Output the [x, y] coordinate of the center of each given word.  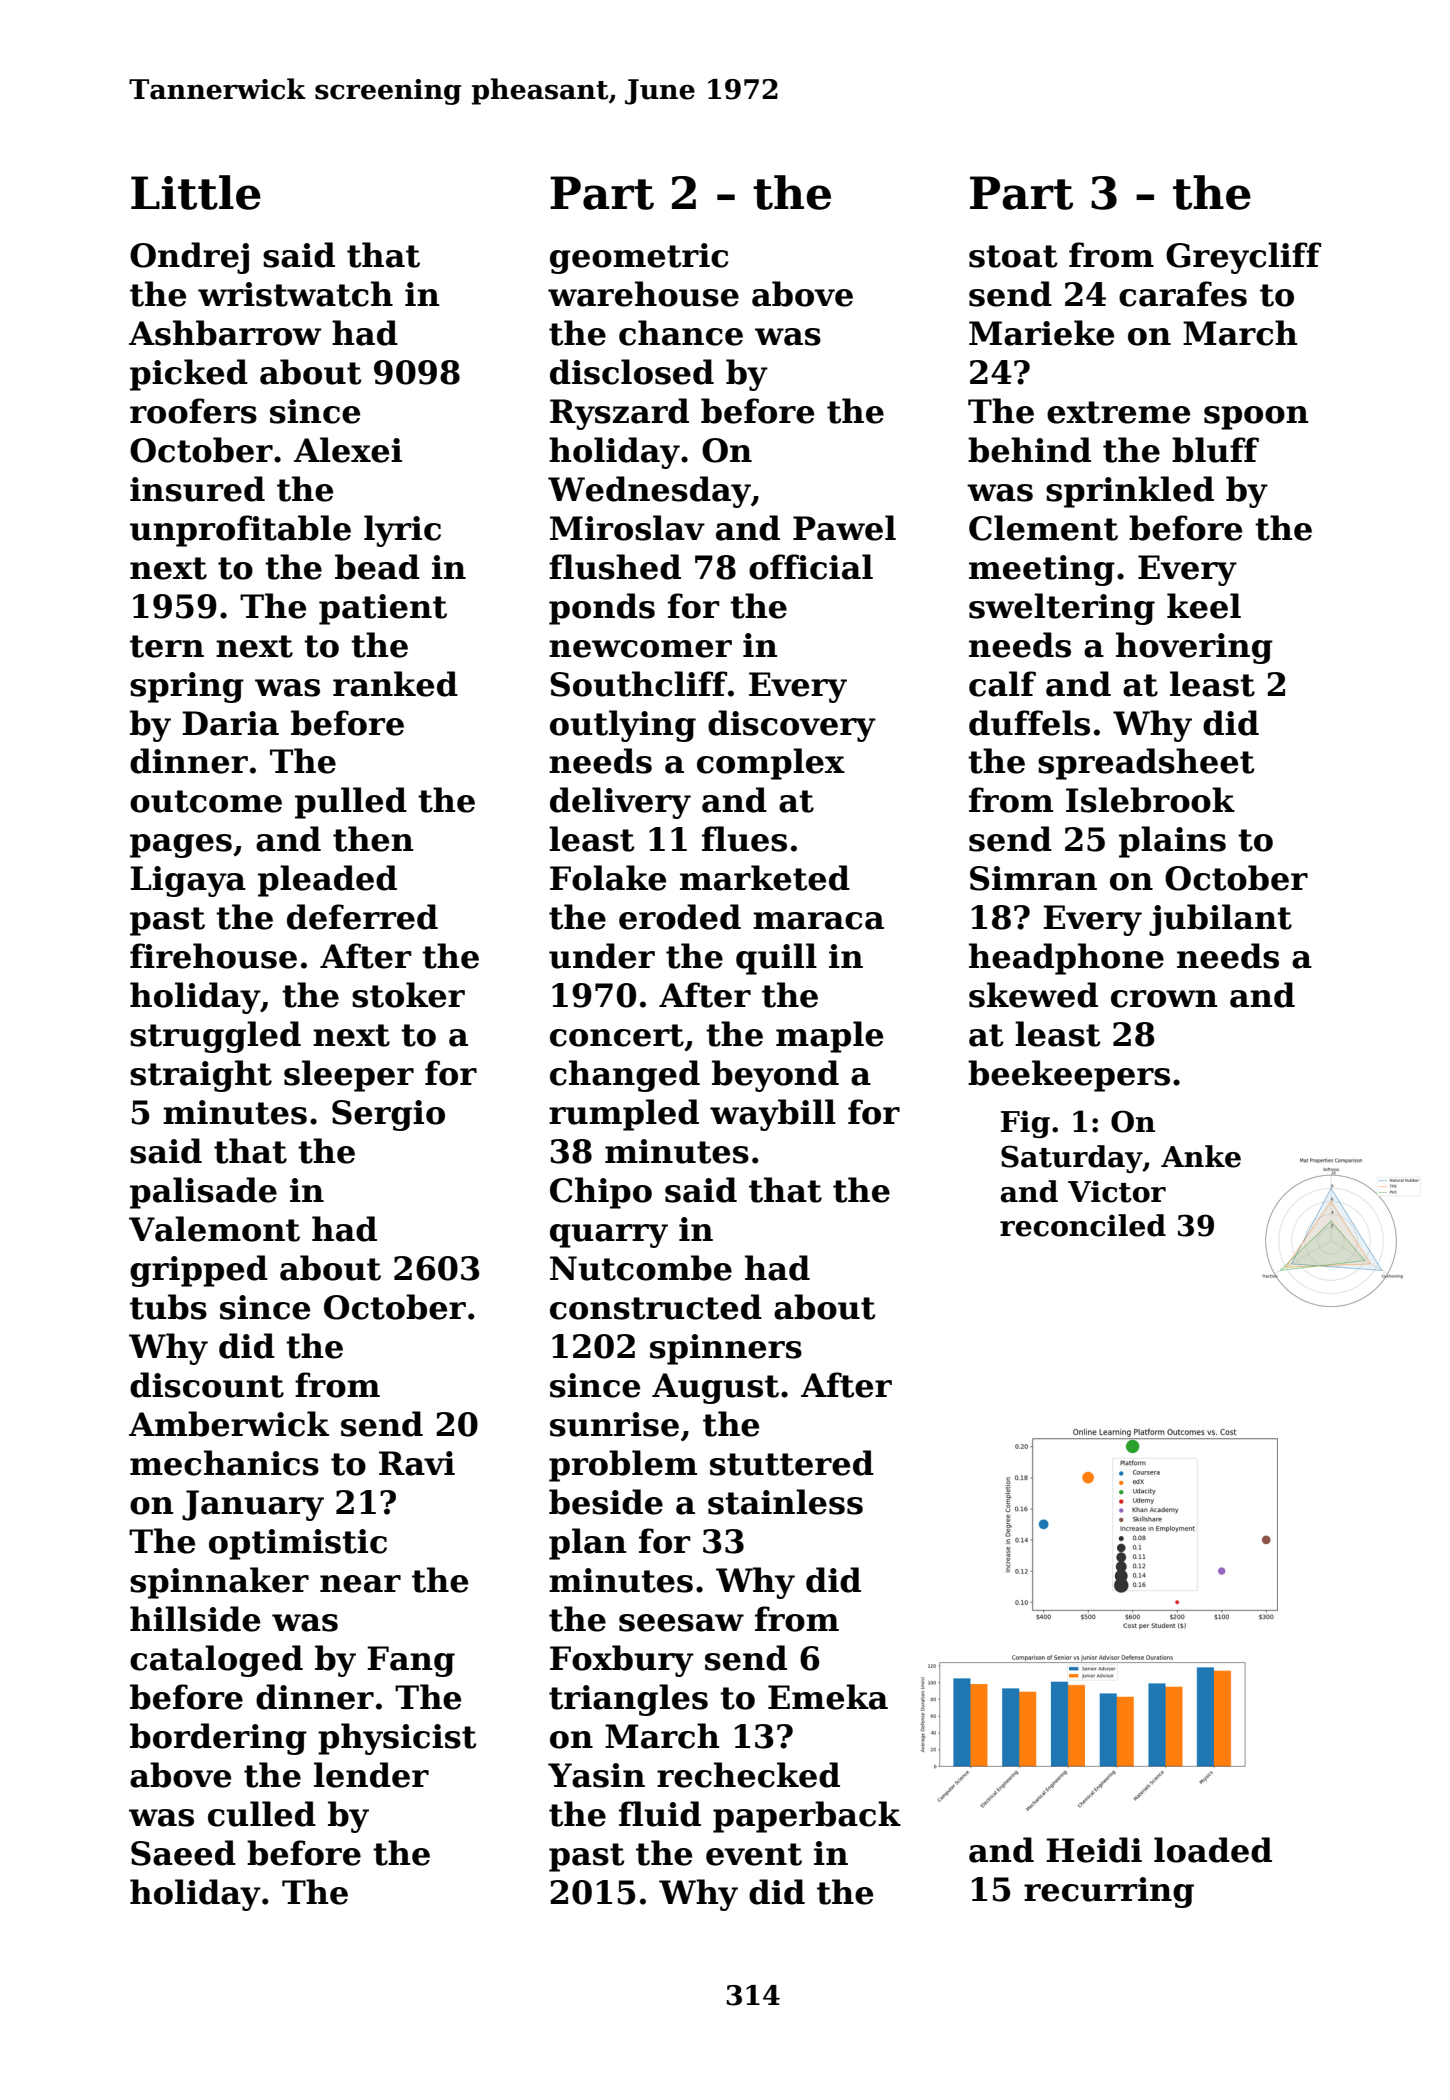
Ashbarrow [225, 333]
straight [201, 1076]
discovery [792, 726]
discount [207, 1385]
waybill [773, 1115]
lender [371, 1775]
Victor [1117, 1191]
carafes [1183, 294]
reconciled [1083, 1225]
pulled [351, 803]
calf [1002, 684]
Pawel [844, 528]
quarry [609, 1236]
